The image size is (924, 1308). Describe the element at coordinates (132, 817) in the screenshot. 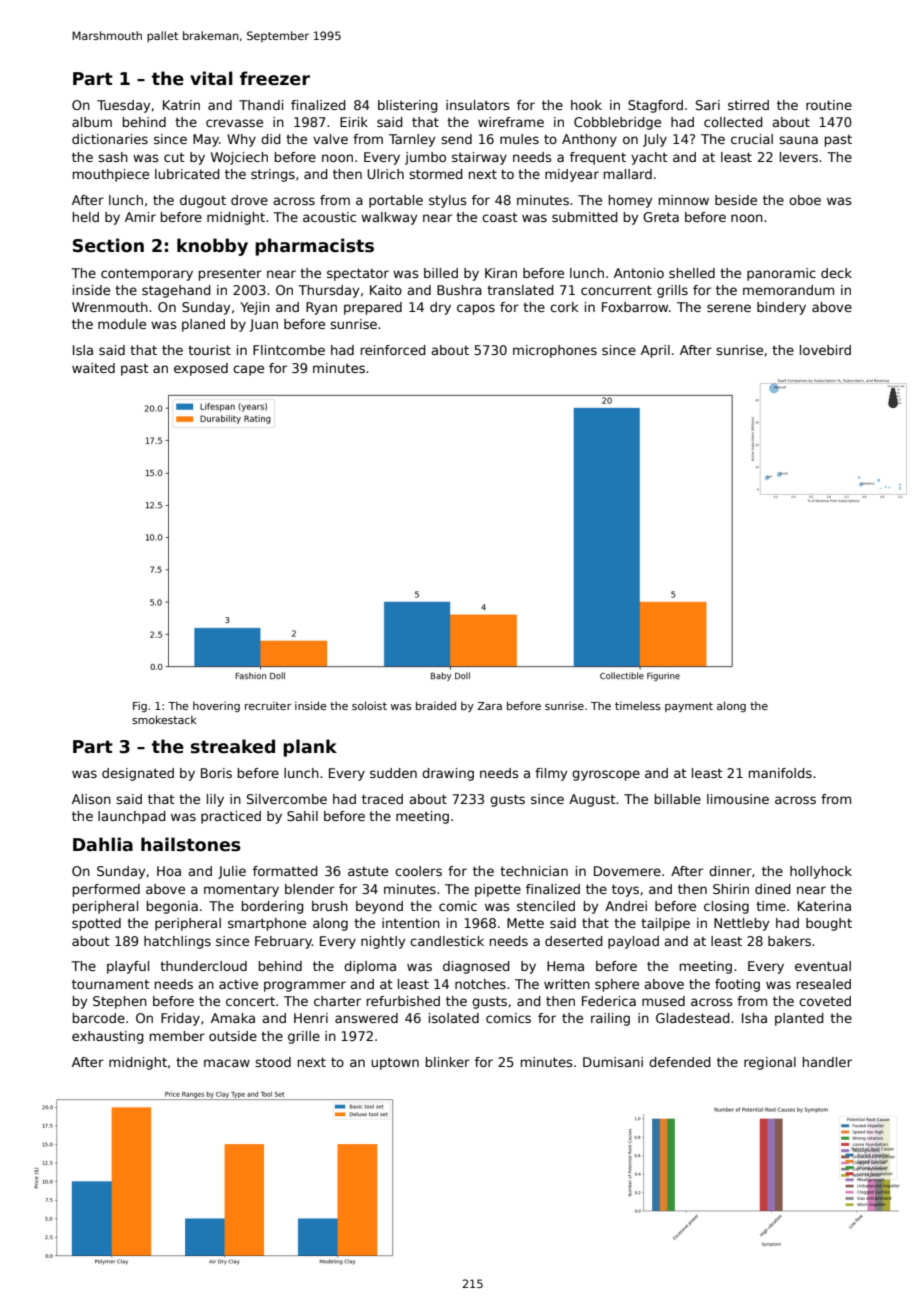

I see `launchpad` at that location.
